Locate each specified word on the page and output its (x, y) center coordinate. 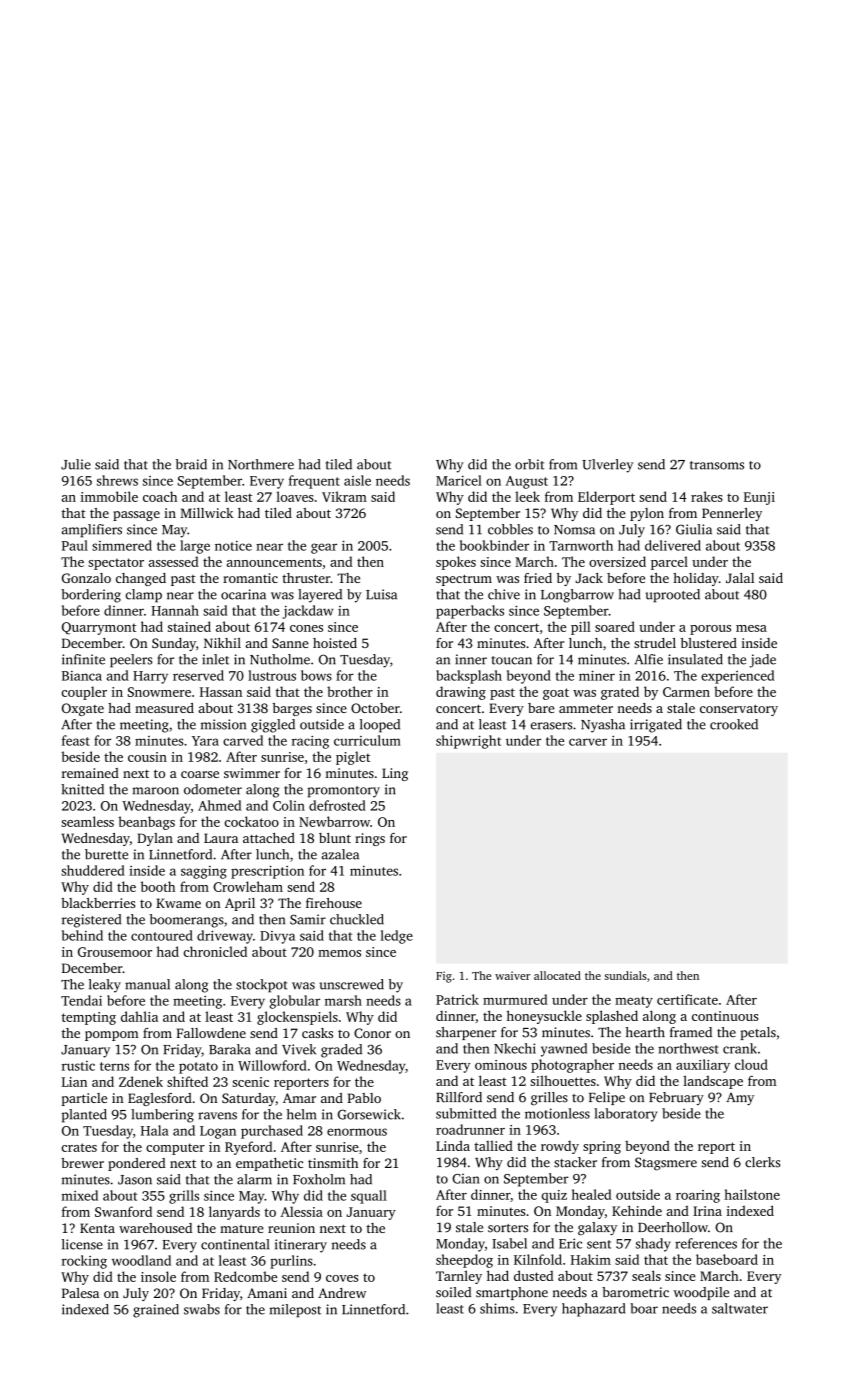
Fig (444, 977)
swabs (202, 1309)
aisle (357, 480)
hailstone (752, 1194)
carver (588, 742)
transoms (717, 465)
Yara (205, 741)
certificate (687, 999)
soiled (453, 1292)
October (375, 708)
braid (191, 464)
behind (82, 935)
